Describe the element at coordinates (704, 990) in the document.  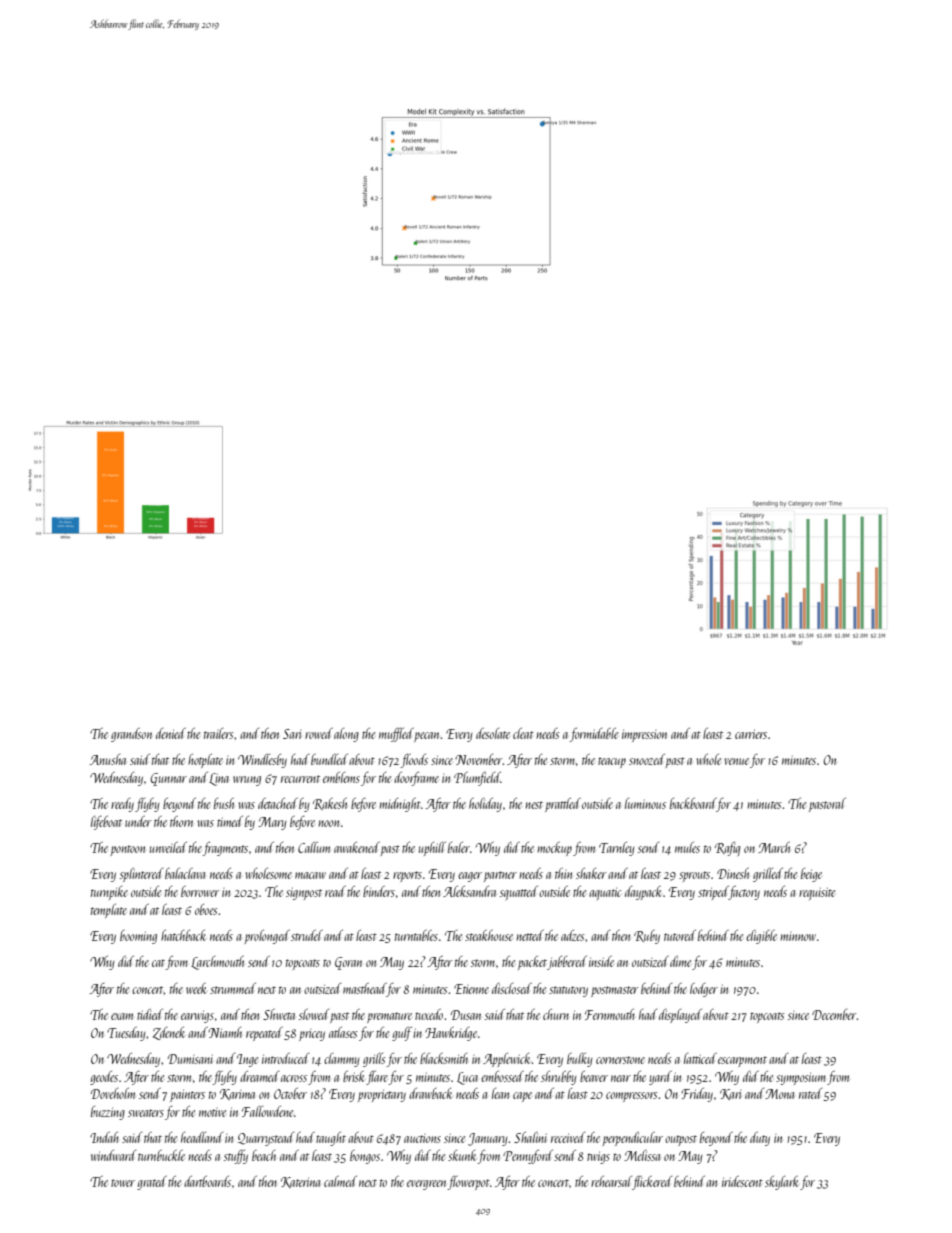
I see `lodger` at that location.
